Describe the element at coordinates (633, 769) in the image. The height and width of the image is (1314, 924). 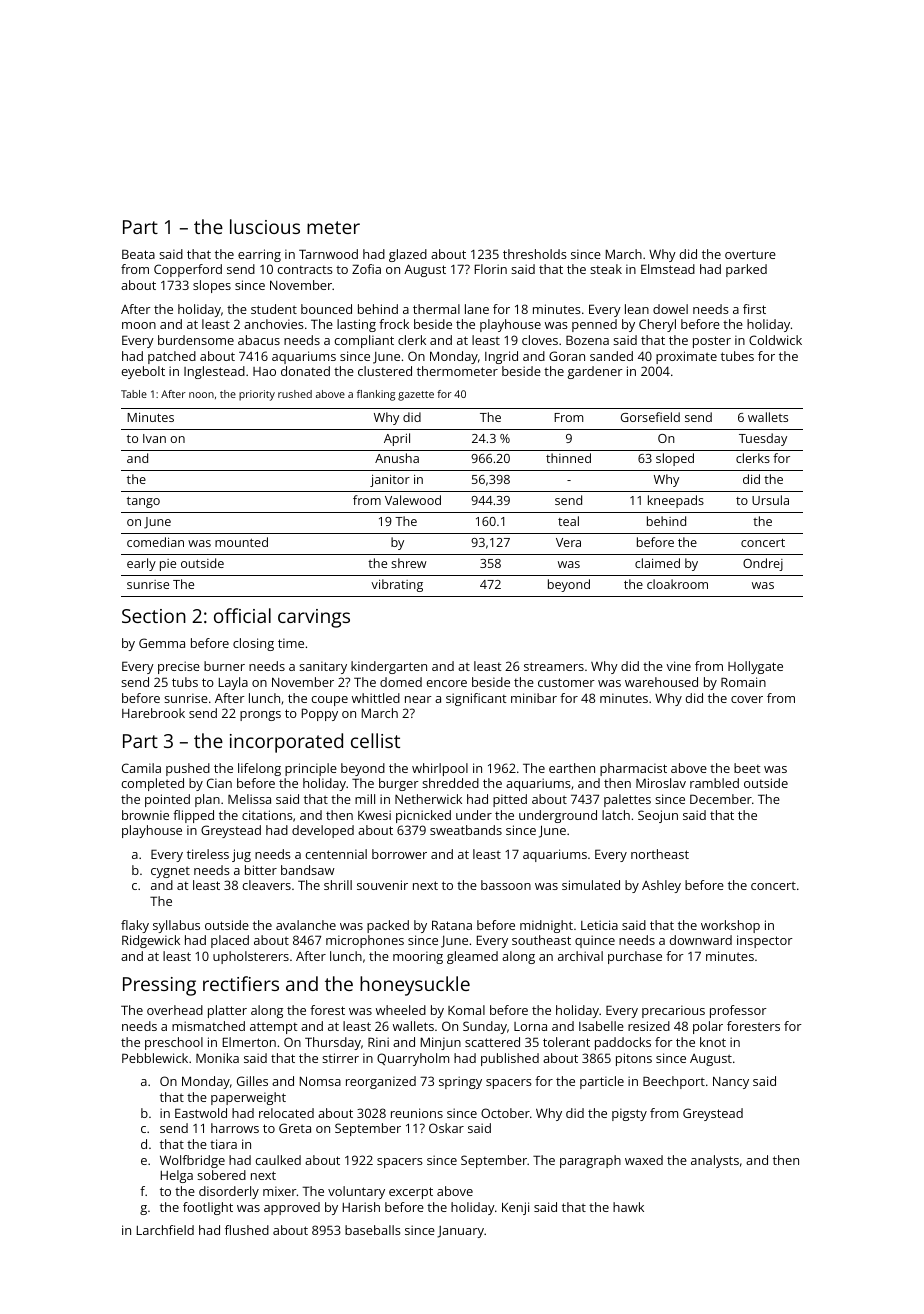
I see `pharmacist` at that location.
